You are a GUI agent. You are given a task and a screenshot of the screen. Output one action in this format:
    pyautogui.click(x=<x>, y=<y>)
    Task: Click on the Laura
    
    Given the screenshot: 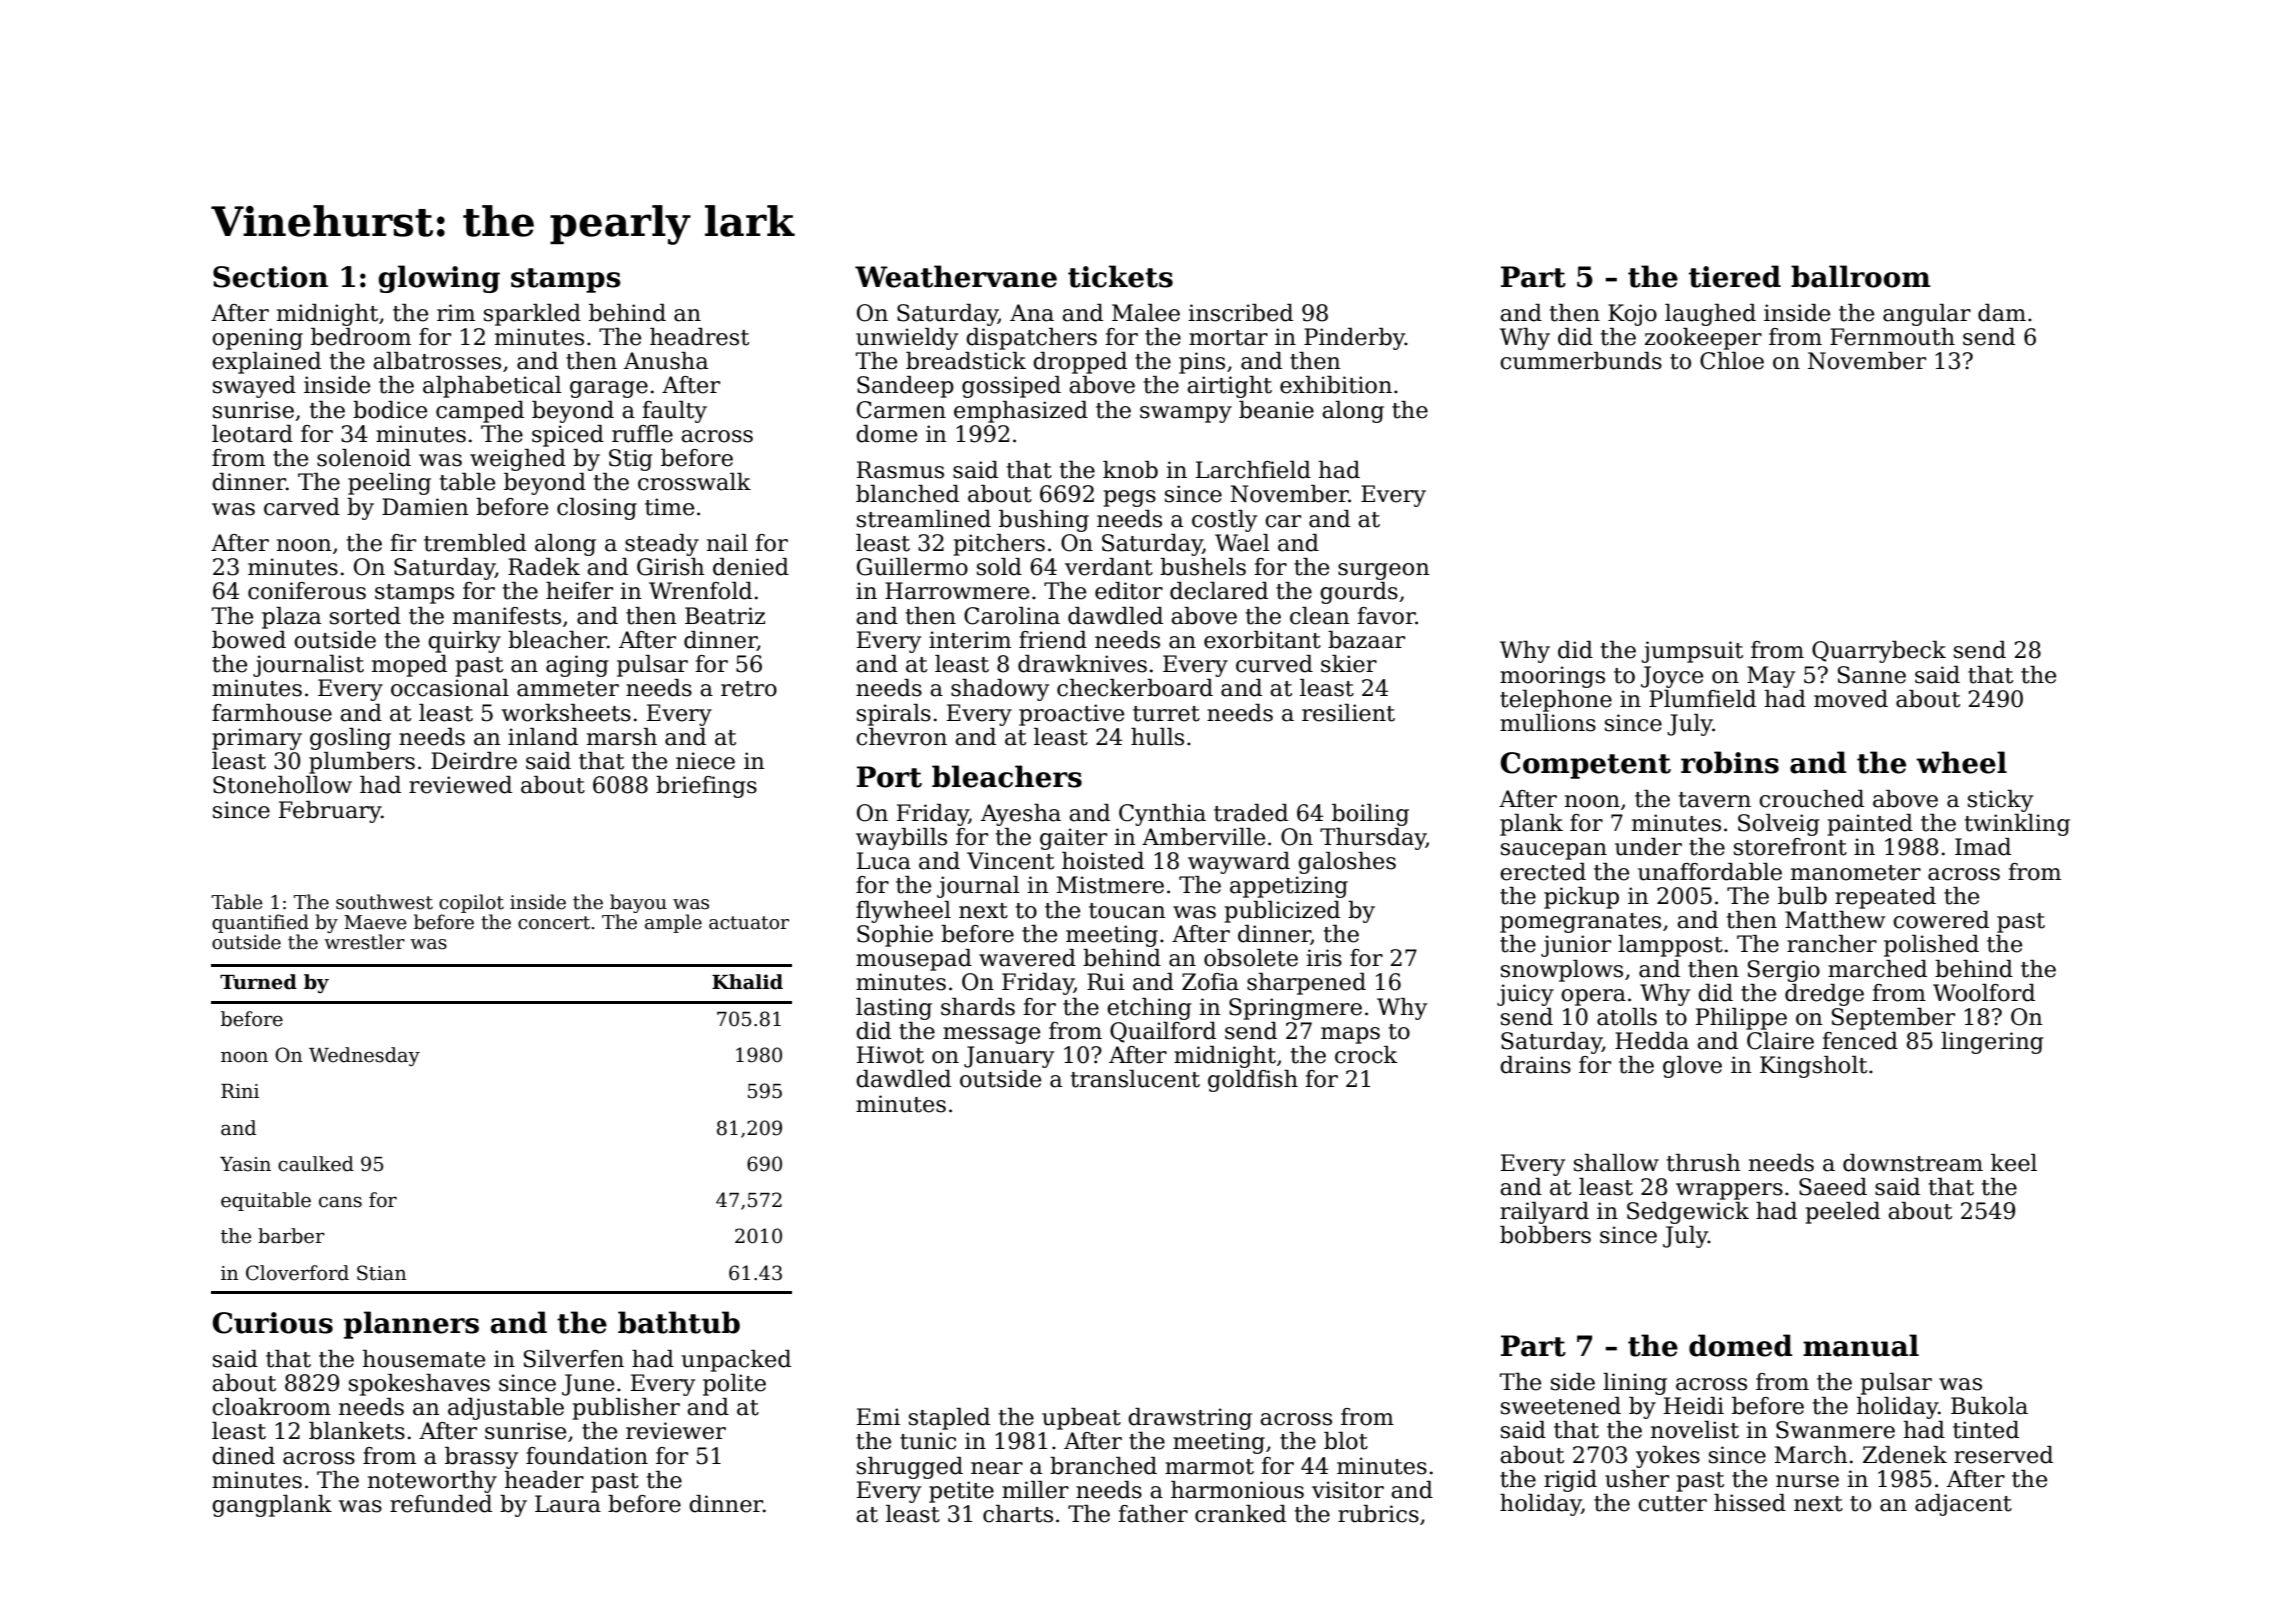 What is the action you would take?
    pyautogui.click(x=568, y=1504)
